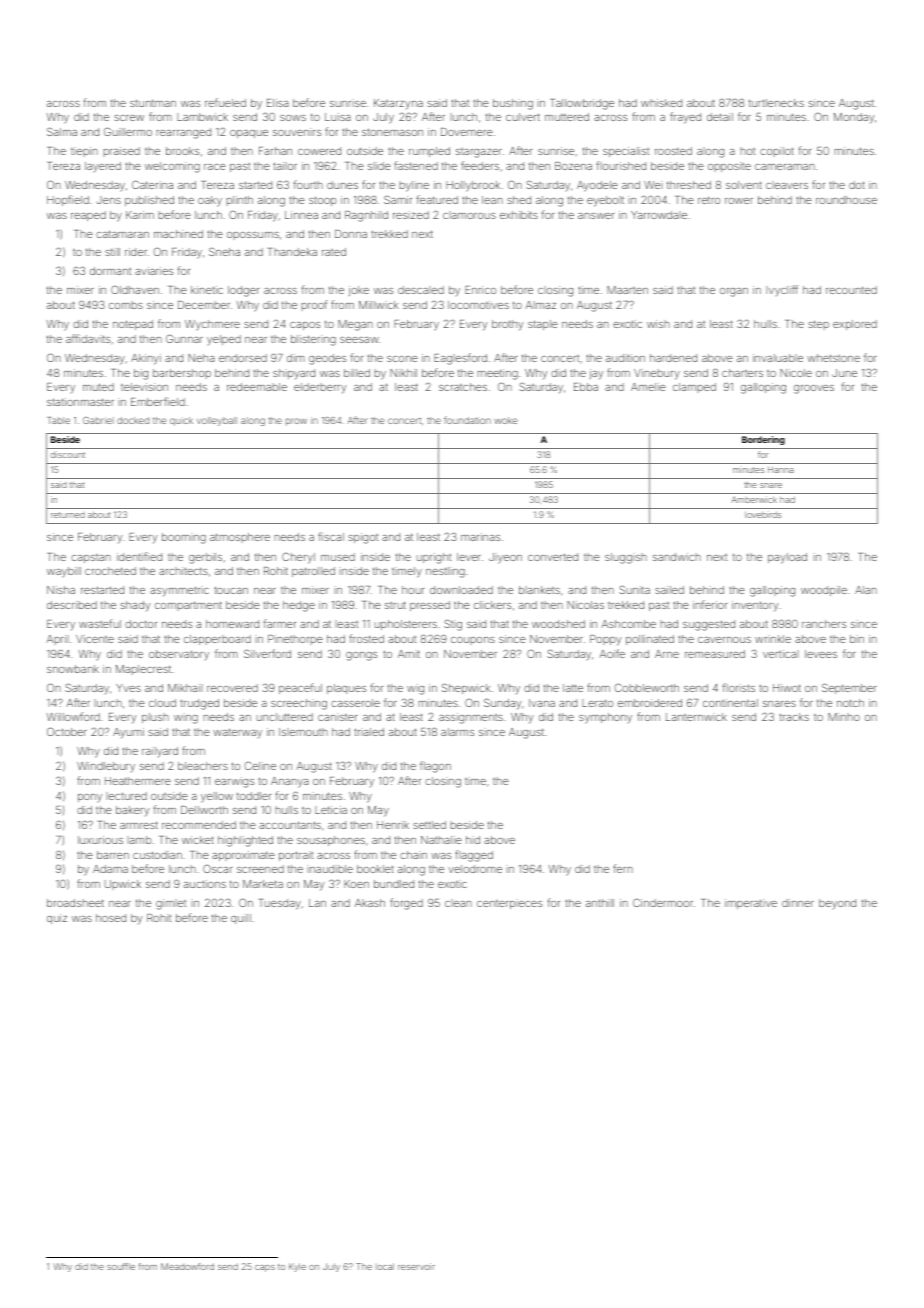 This image has width=924, height=1308. What do you see at coordinates (111, 918) in the image?
I see `hosed` at bounding box center [111, 918].
